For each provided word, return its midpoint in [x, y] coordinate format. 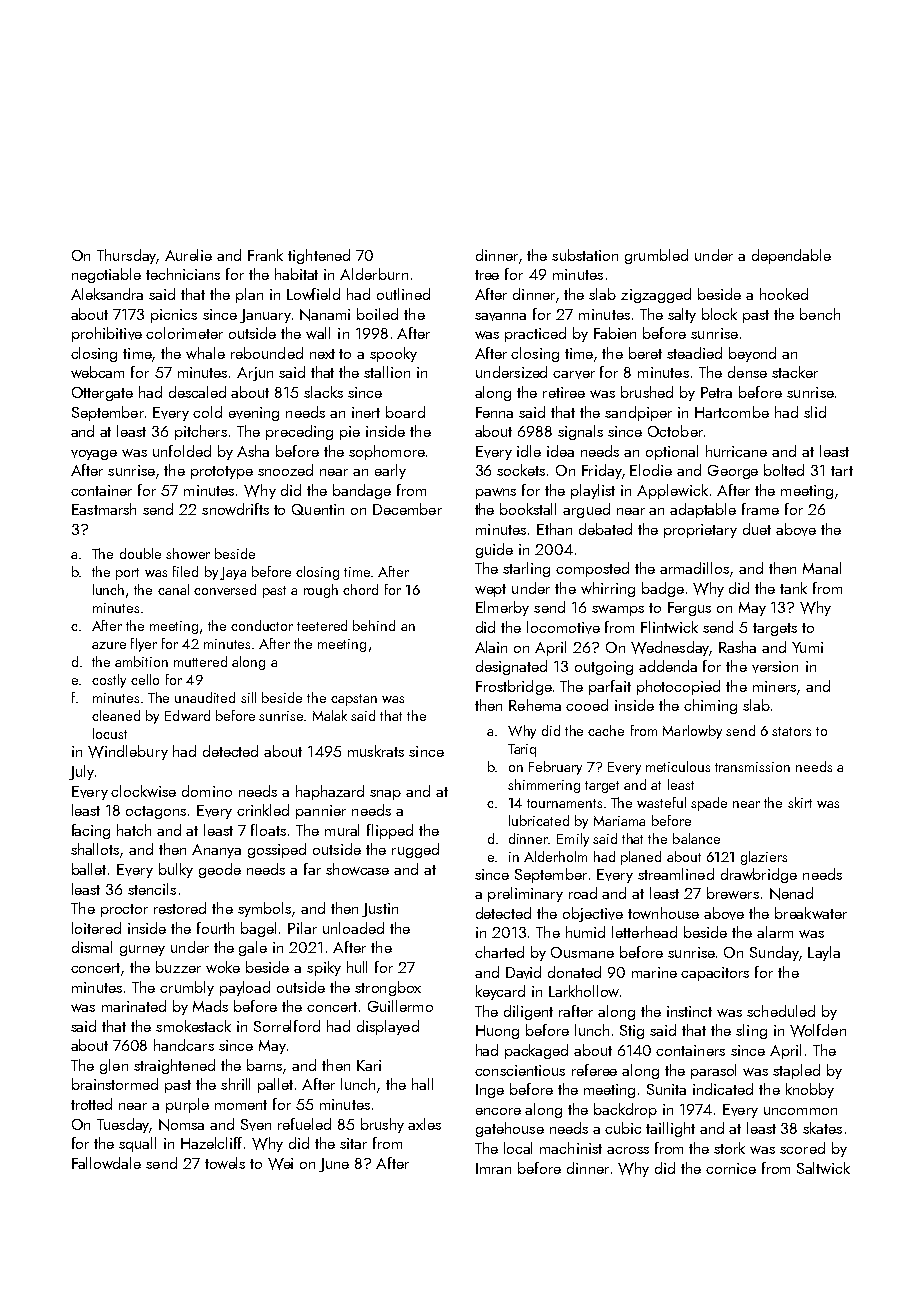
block [719, 314]
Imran [493, 1168]
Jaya [233, 573]
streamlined [676, 874]
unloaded [353, 928]
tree [487, 275]
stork [729, 1148]
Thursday [126, 256]
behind [374, 625]
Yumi [807, 647]
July [81, 772]
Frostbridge [514, 687]
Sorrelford [287, 1026]
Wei [280, 1164]
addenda [668, 666]
